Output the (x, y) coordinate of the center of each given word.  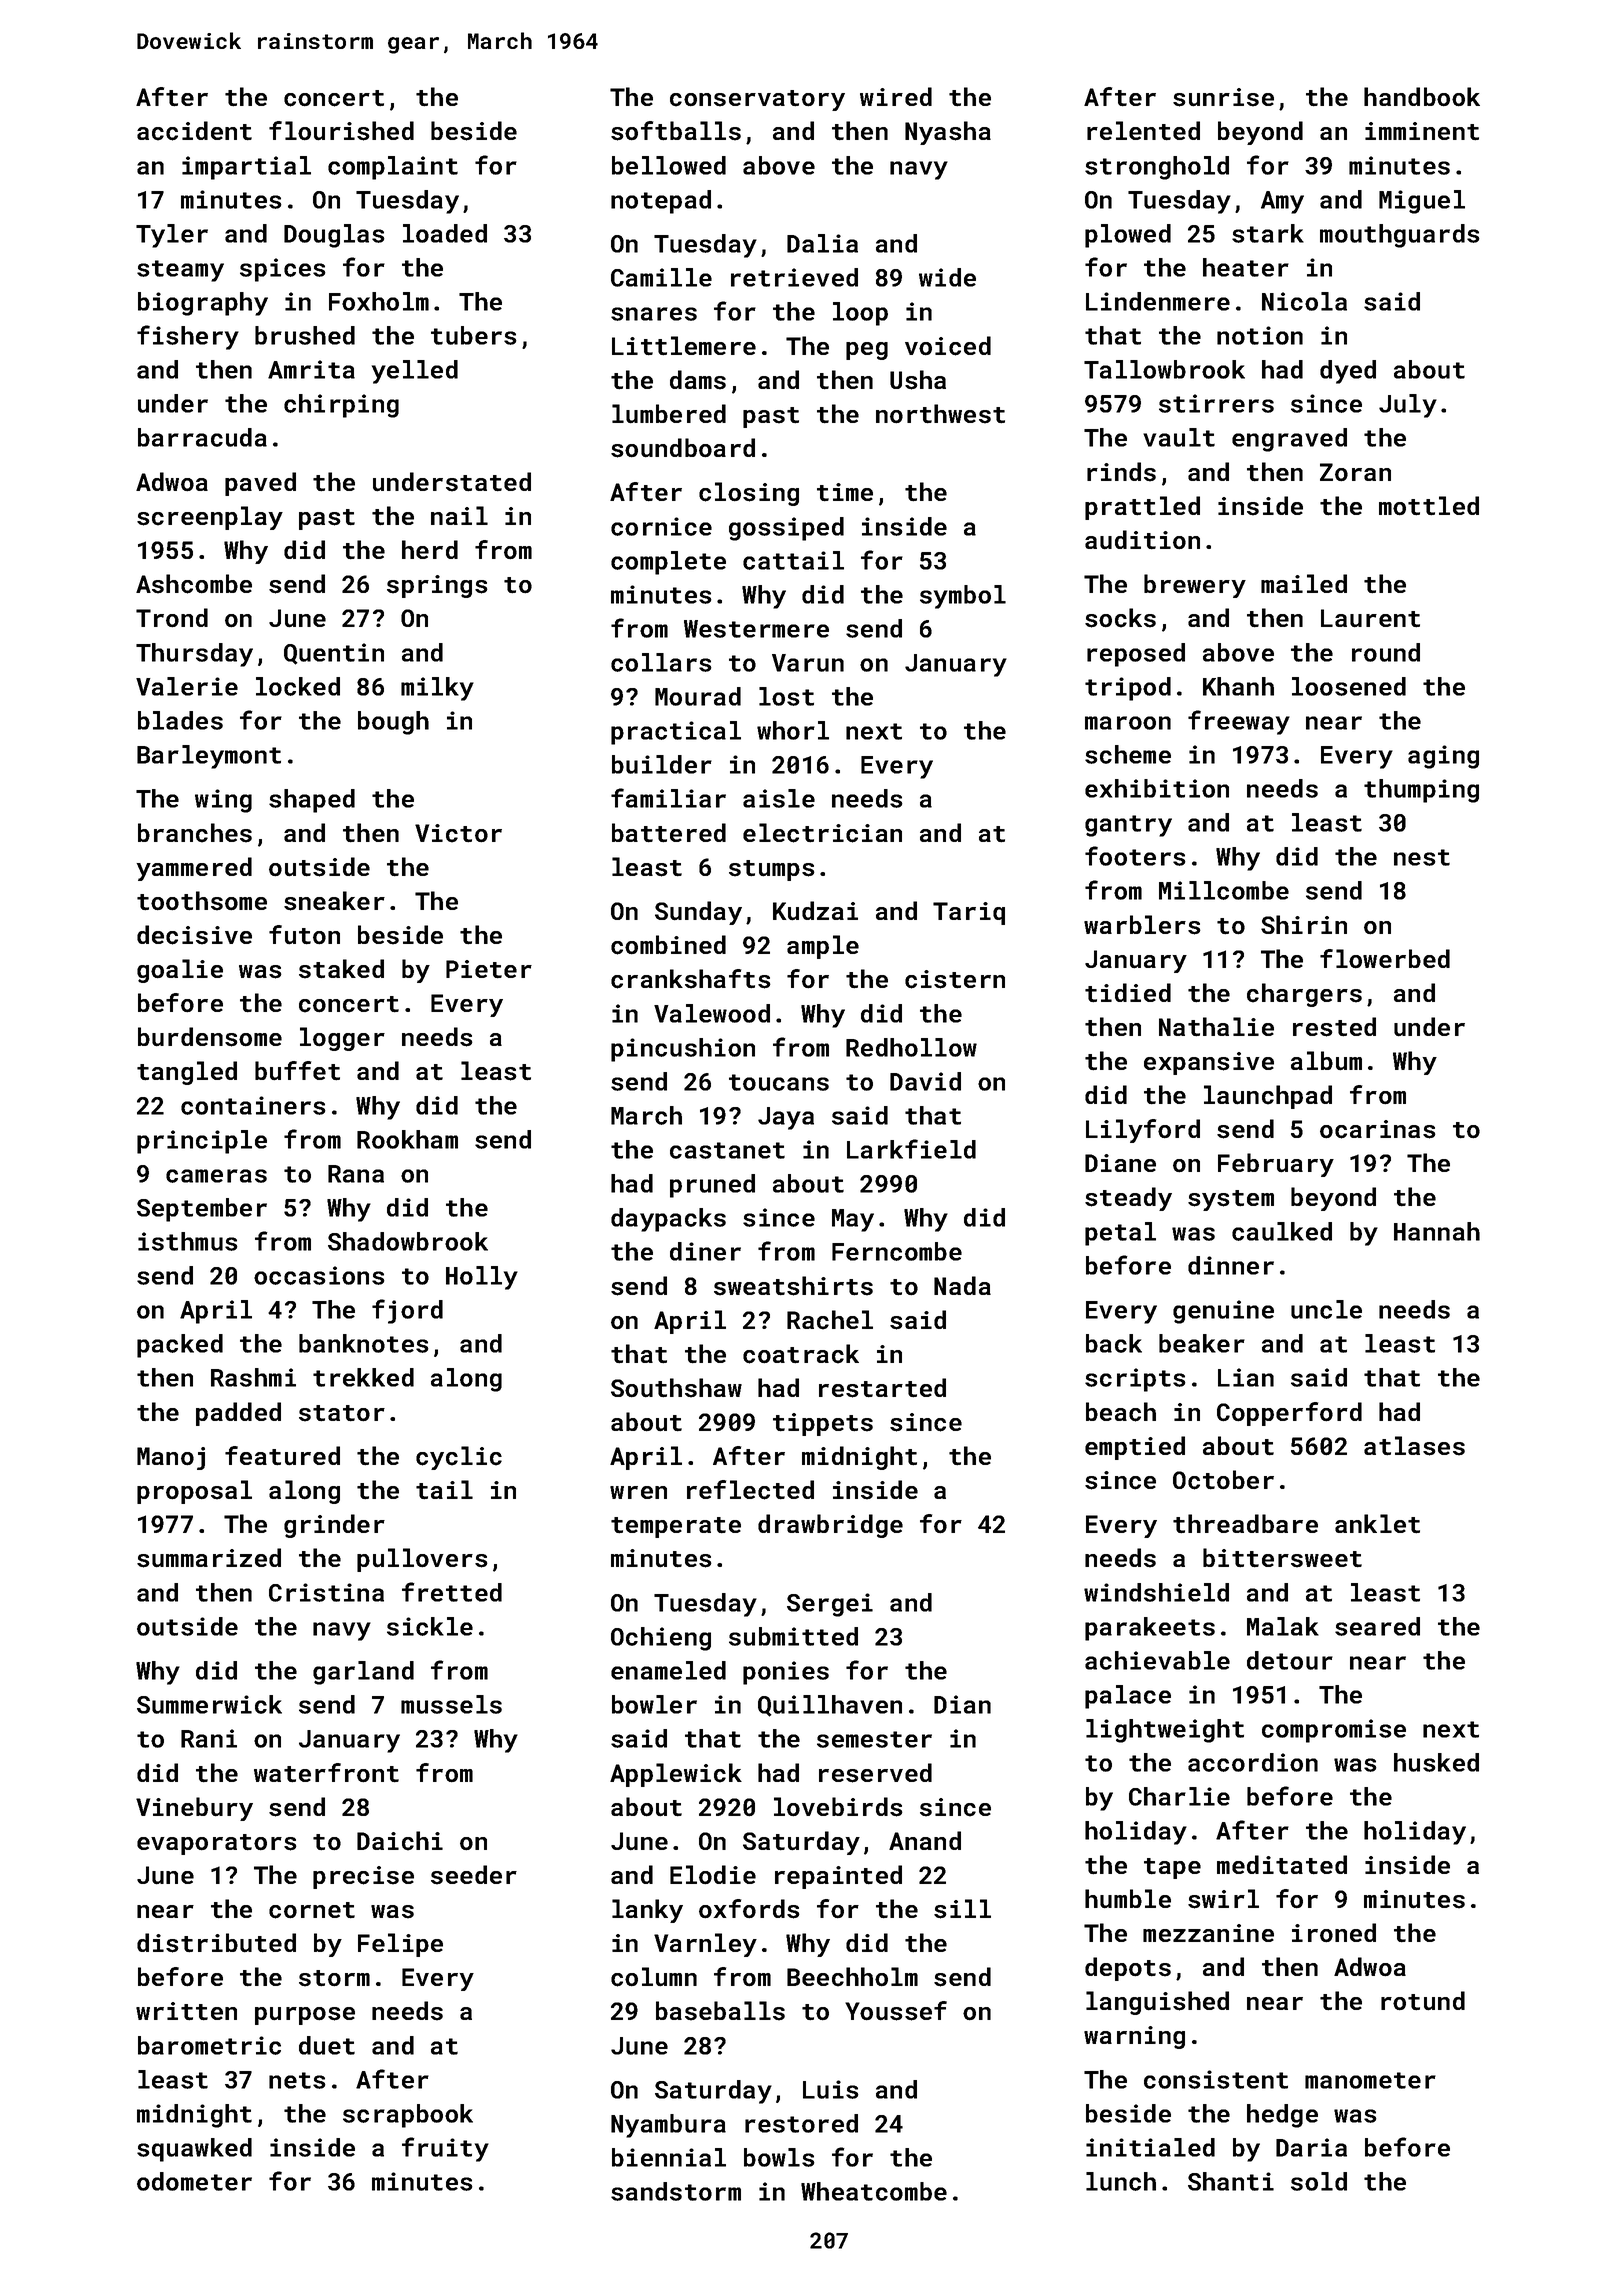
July (1408, 406)
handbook (1422, 97)
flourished (341, 131)
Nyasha (948, 133)
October (1223, 1480)
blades (180, 720)
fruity (445, 2149)
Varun (808, 663)
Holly (482, 1278)
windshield (1156, 1592)
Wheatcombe (874, 2191)
